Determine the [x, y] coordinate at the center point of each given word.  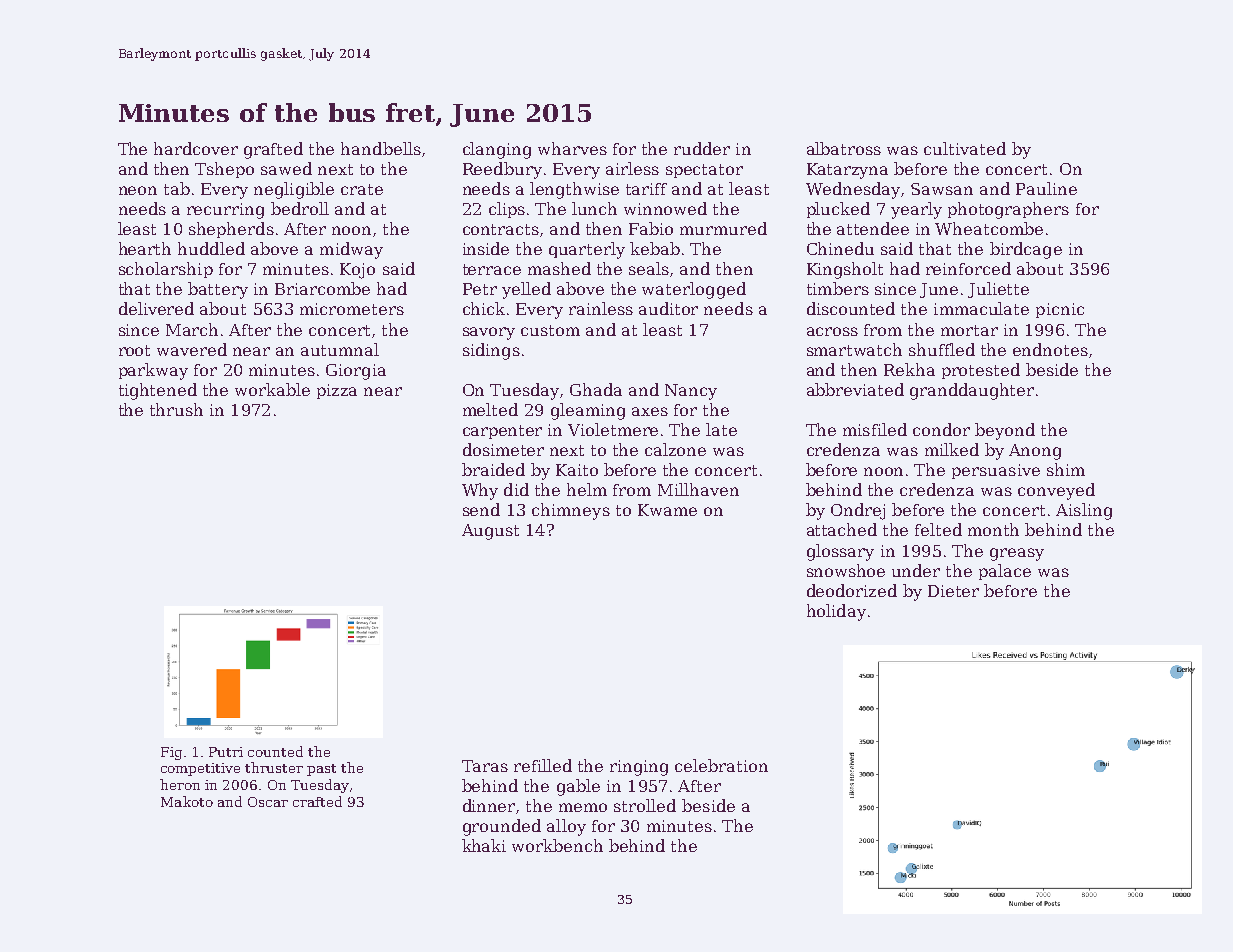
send [481, 509]
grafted [273, 150]
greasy [1017, 554]
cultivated [965, 148]
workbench [557, 845]
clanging [497, 150]
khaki [484, 845]
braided [493, 469]
